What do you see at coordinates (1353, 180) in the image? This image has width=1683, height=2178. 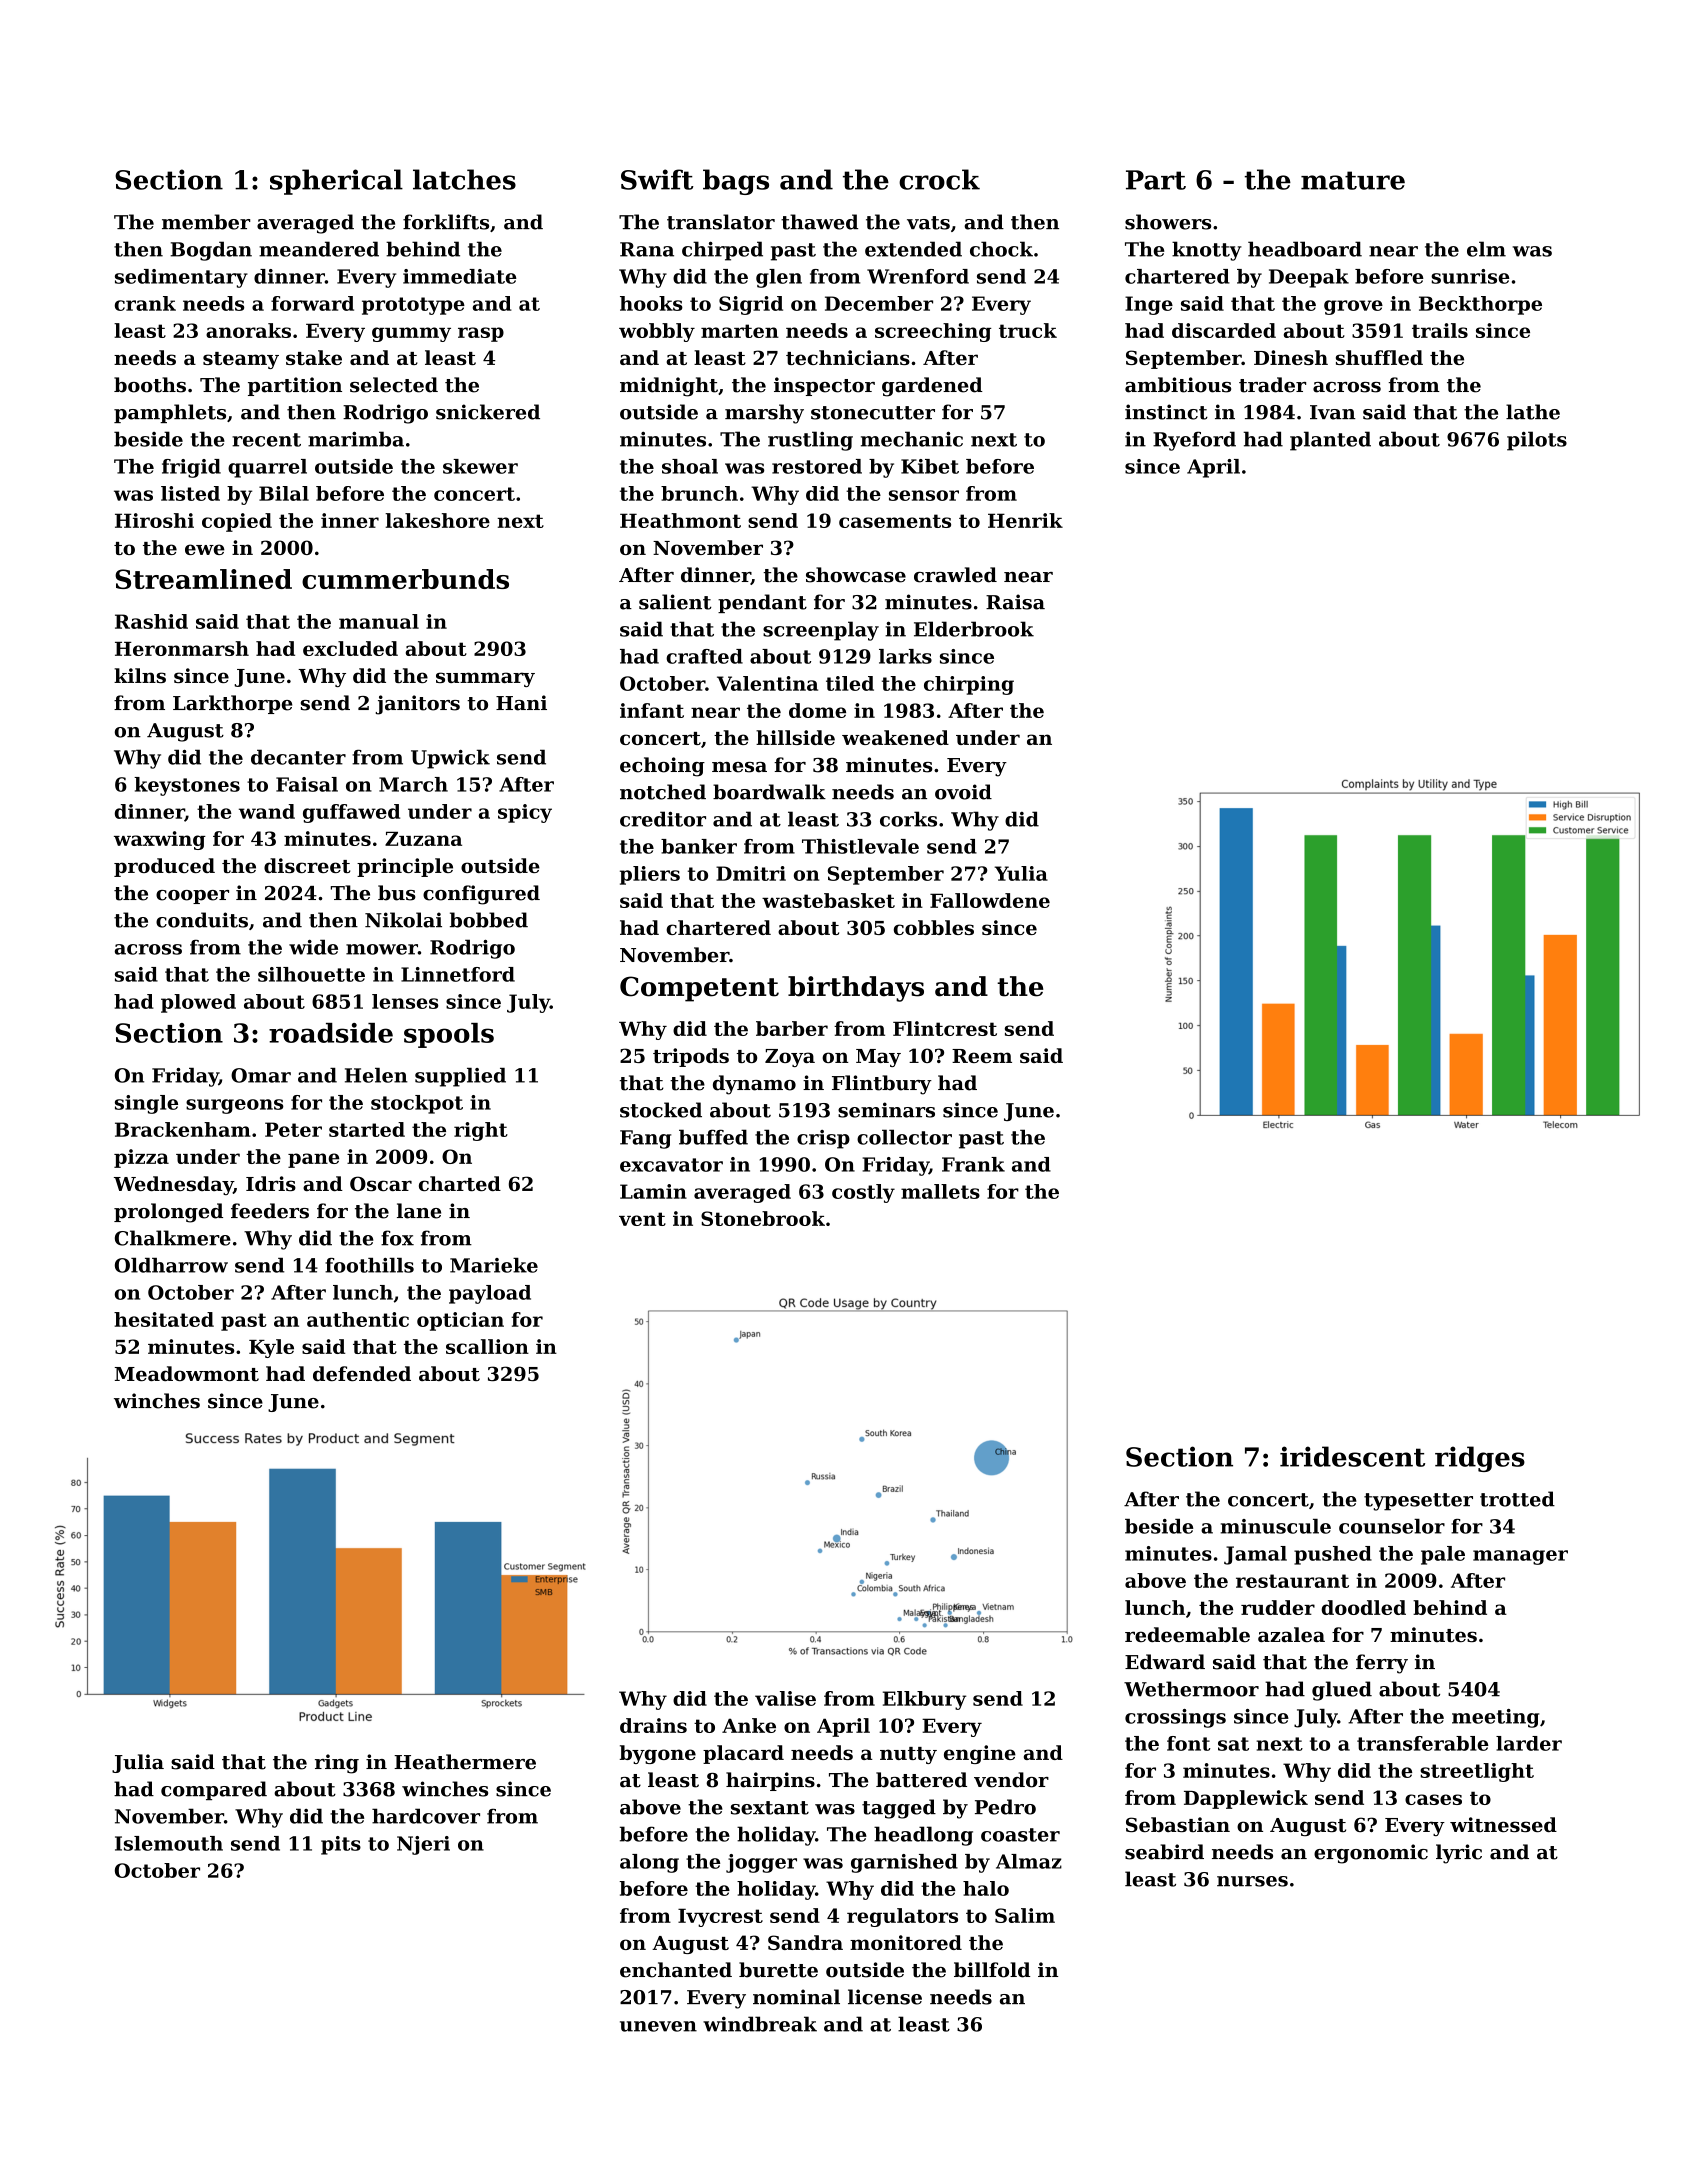 I see `mature` at bounding box center [1353, 180].
